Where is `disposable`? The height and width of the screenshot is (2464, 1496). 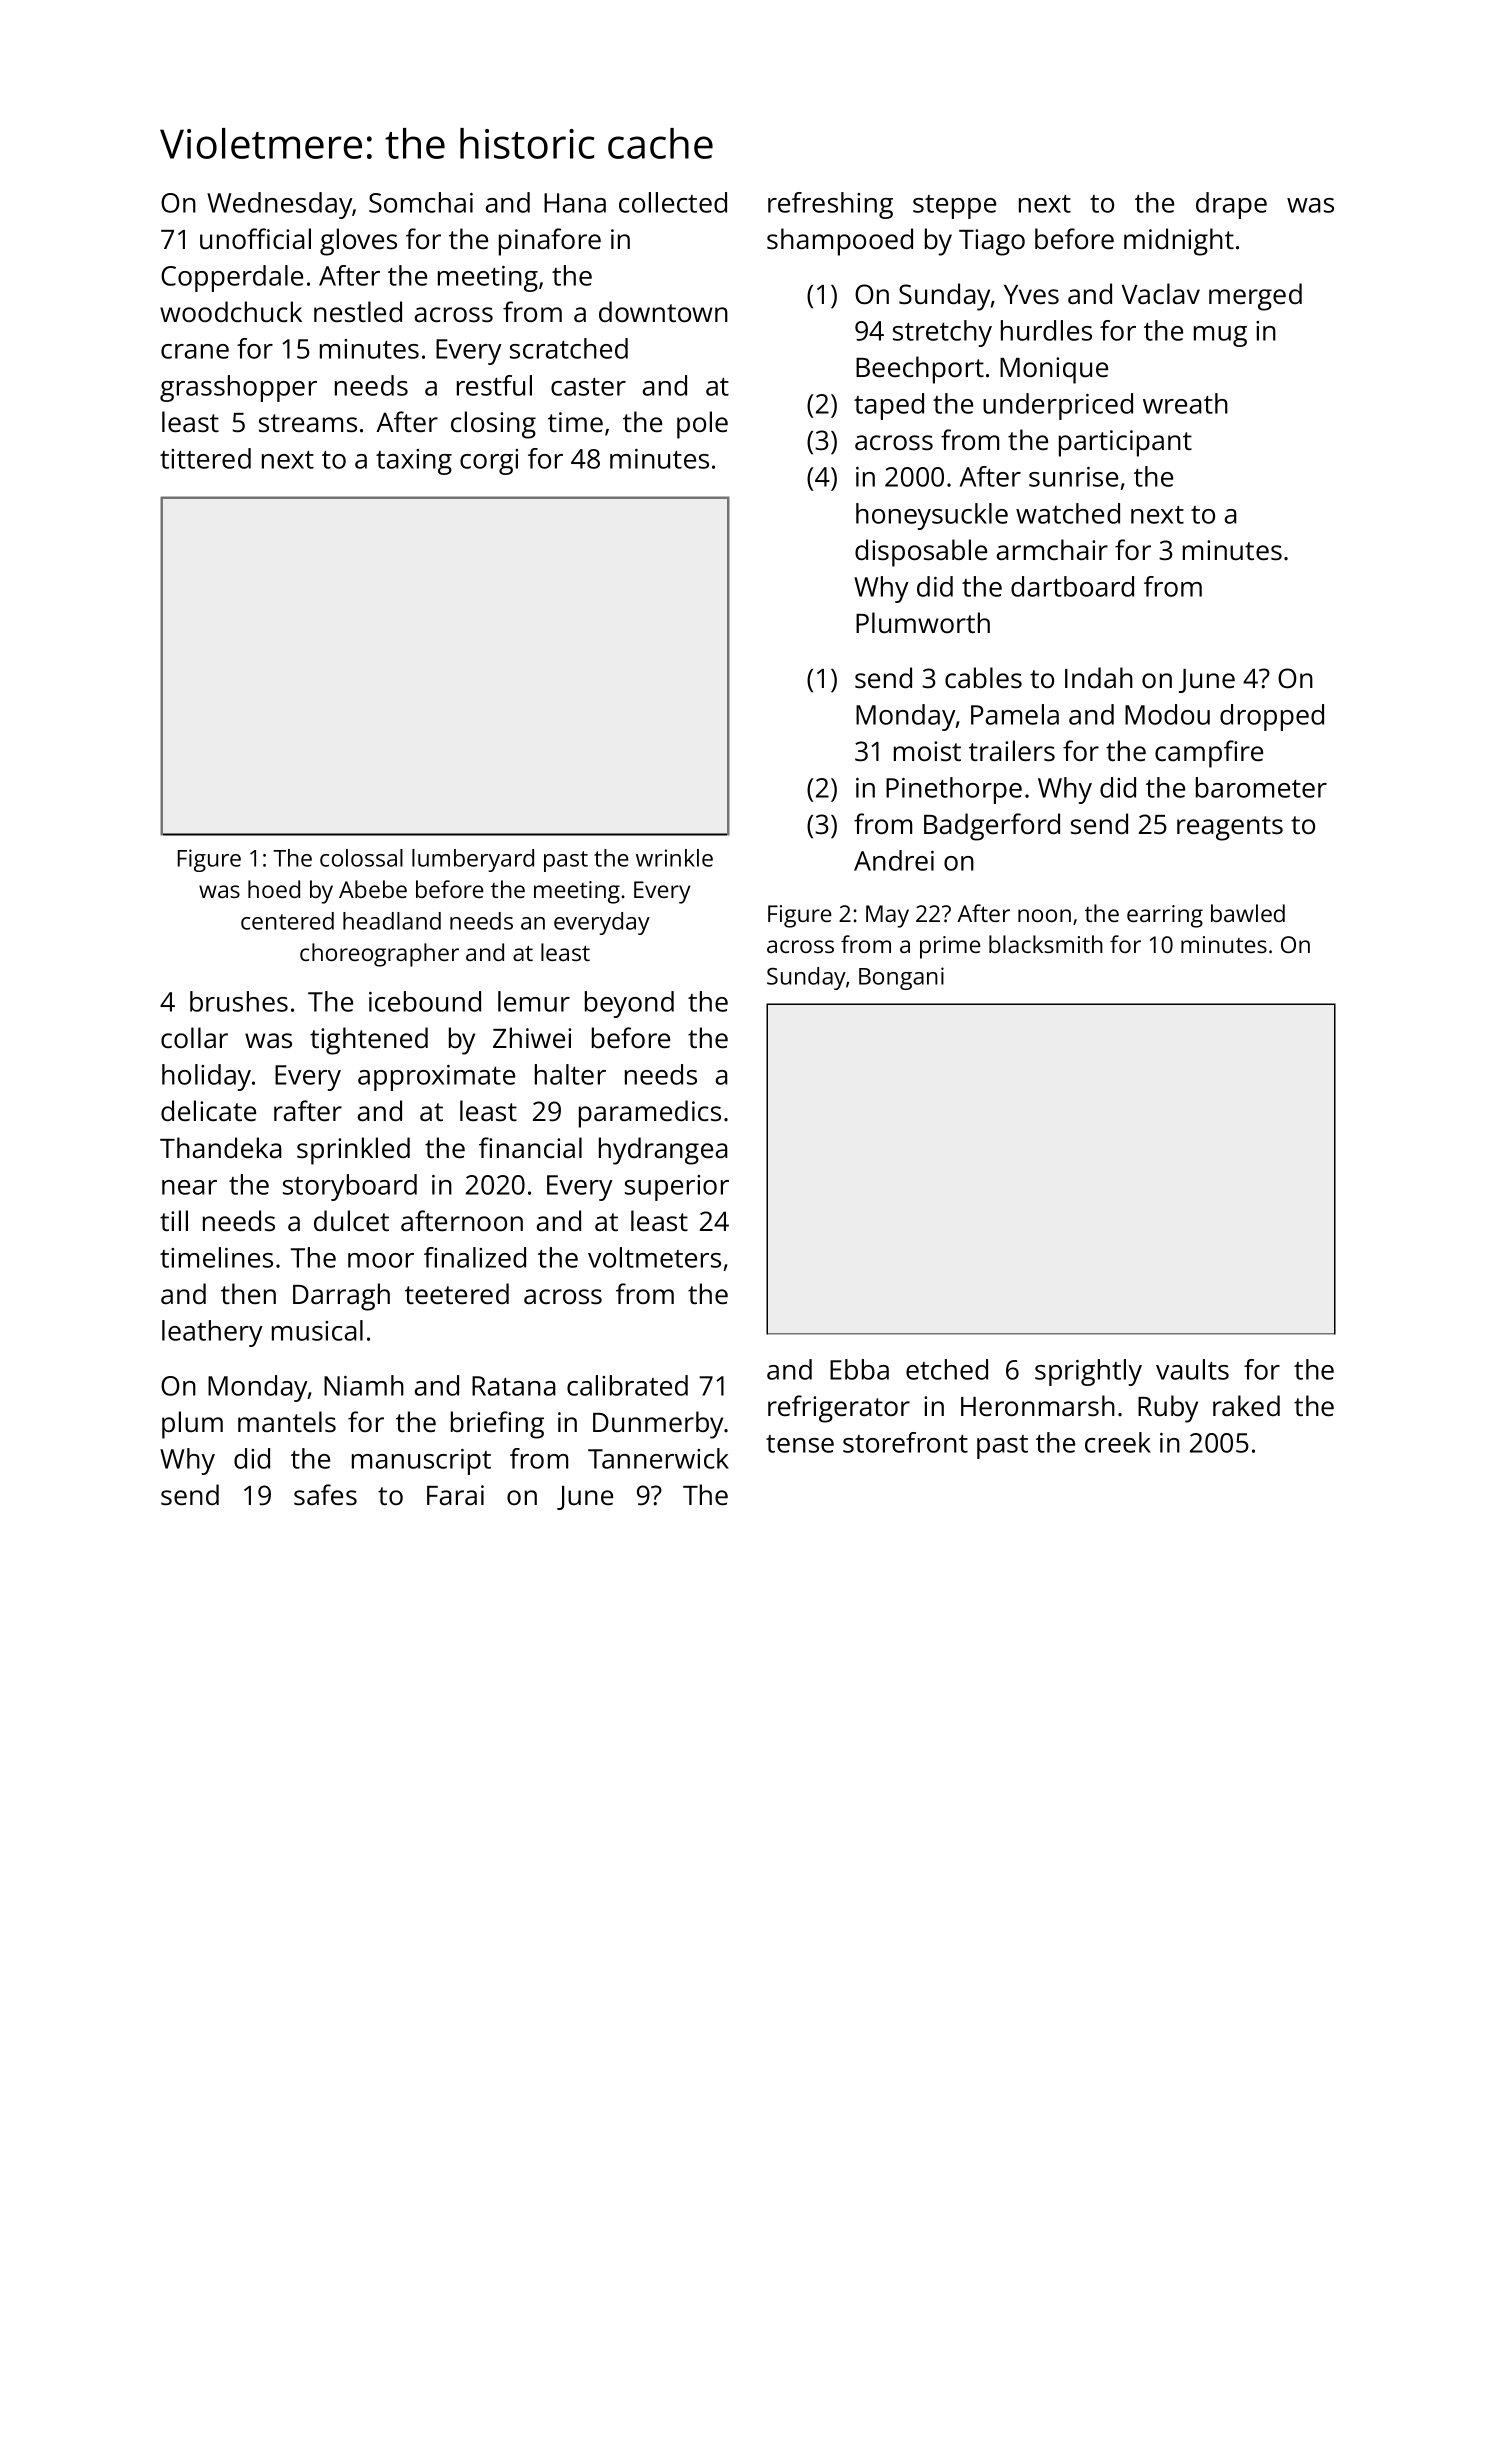
disposable is located at coordinates (921, 553).
